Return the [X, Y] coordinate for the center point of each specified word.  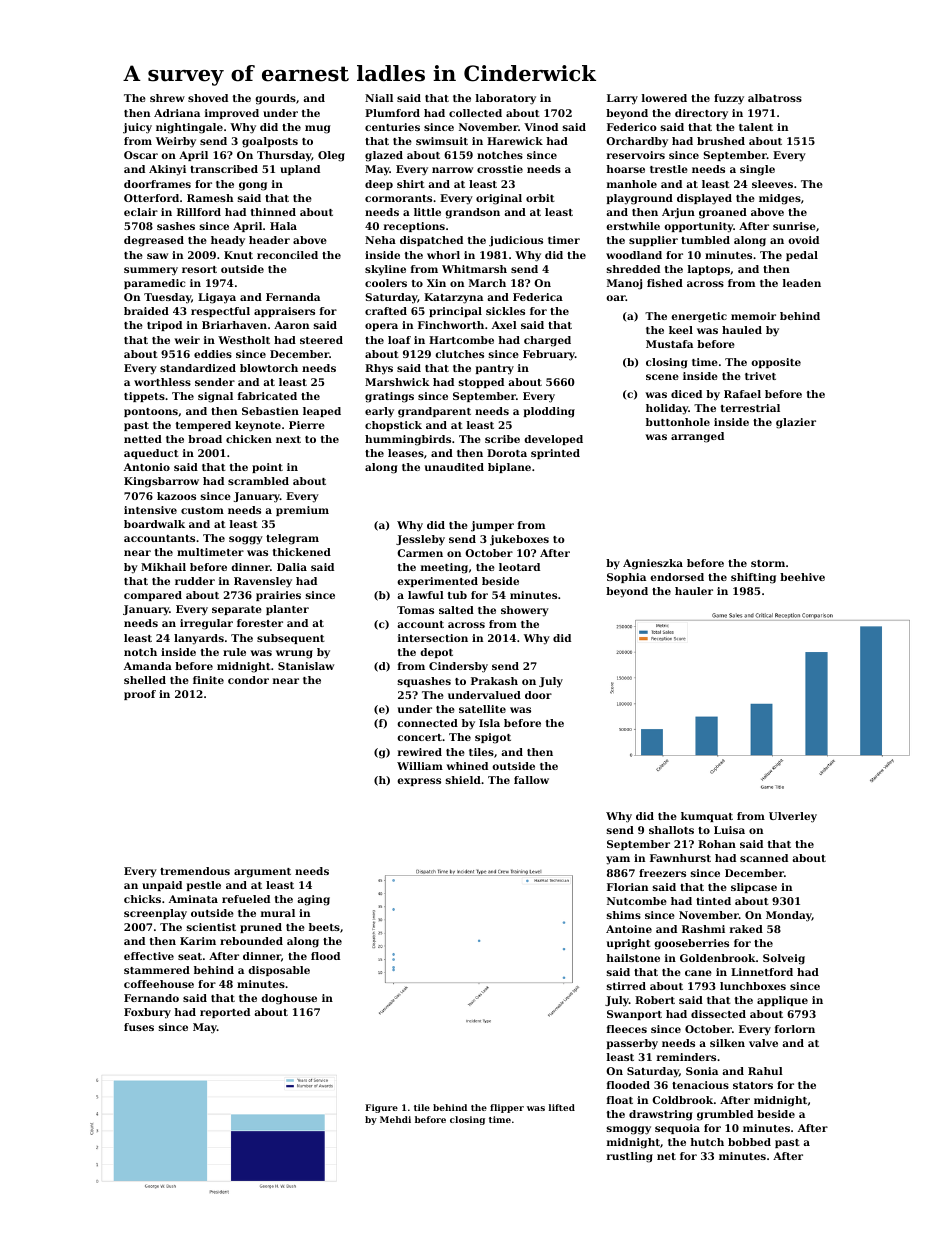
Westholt [244, 340]
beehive [802, 577]
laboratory [506, 99]
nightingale [189, 128]
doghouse [289, 999]
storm [768, 563]
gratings [389, 397]
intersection [433, 638]
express [419, 782]
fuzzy [729, 99]
